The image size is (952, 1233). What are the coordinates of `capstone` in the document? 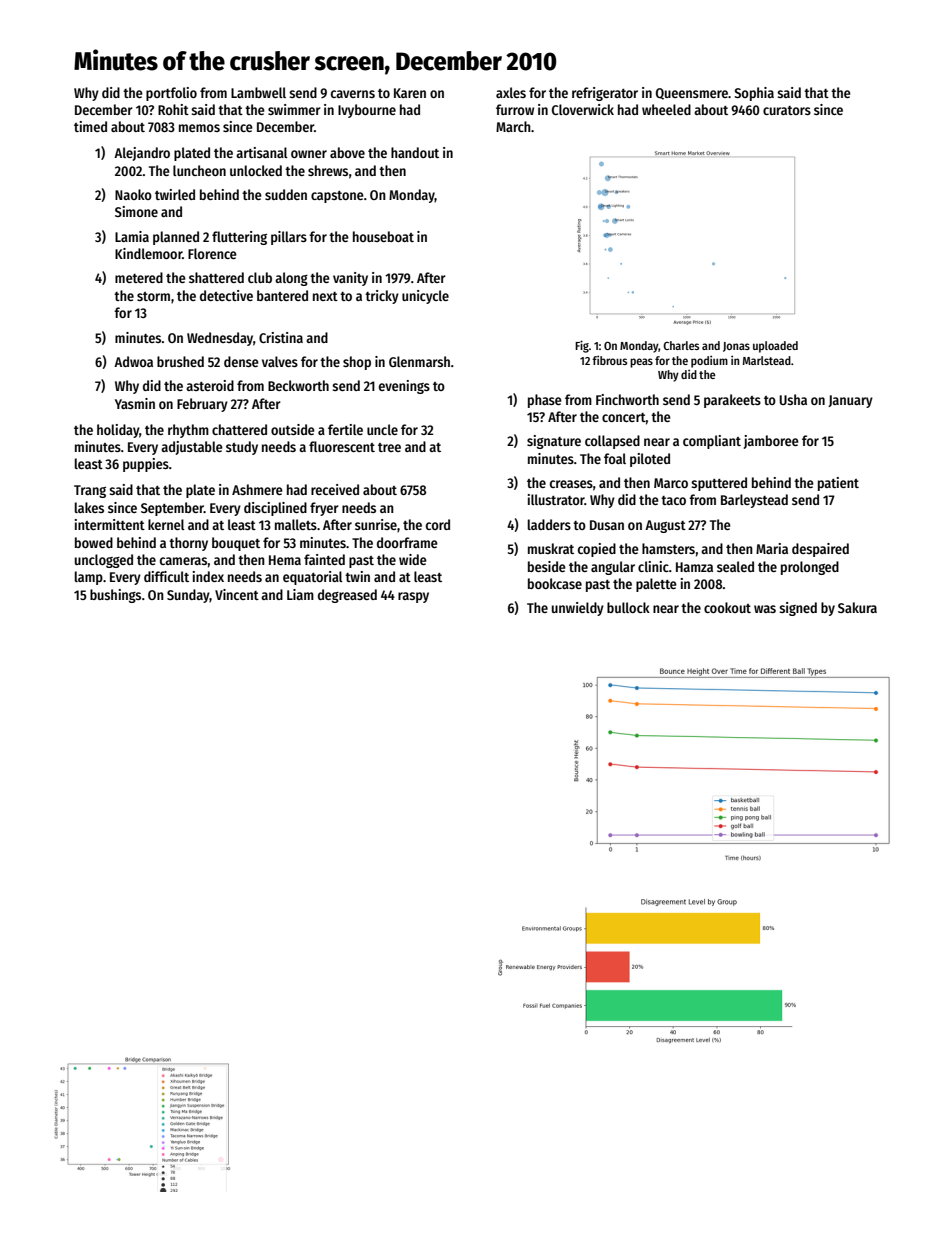 It's located at (337, 197).
